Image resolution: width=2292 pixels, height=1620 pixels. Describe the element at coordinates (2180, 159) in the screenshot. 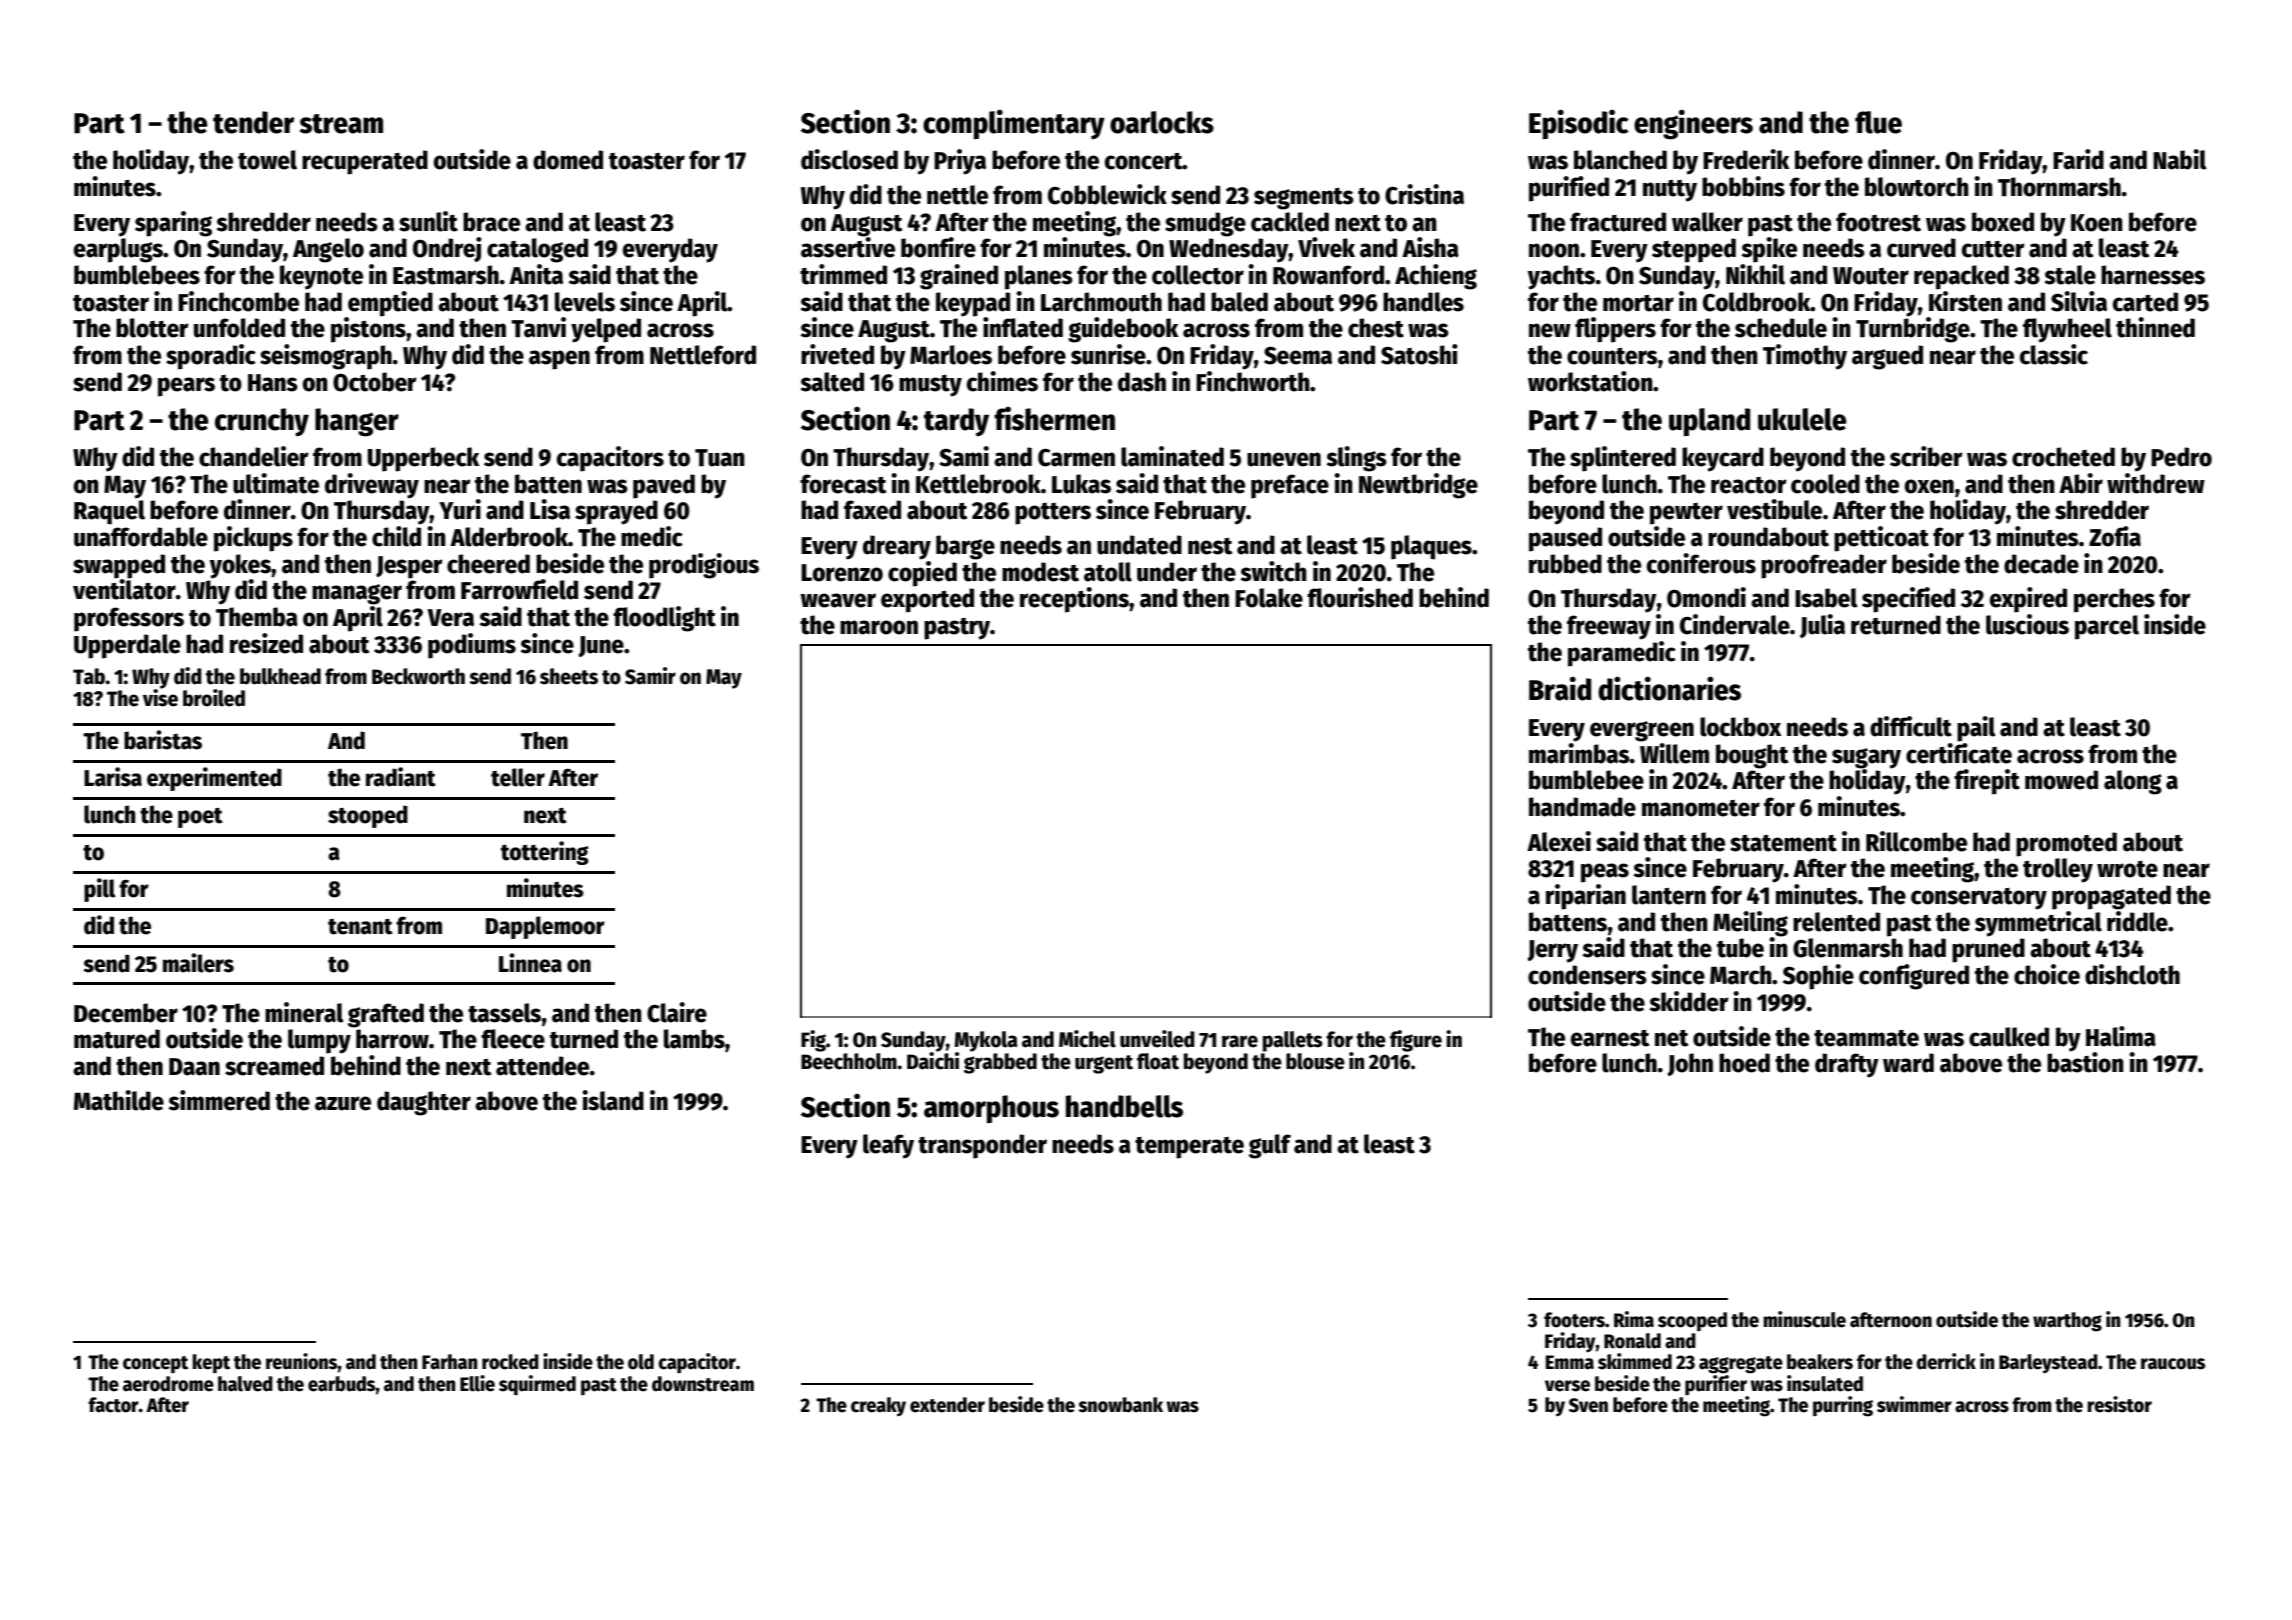

I see `Nabil` at that location.
